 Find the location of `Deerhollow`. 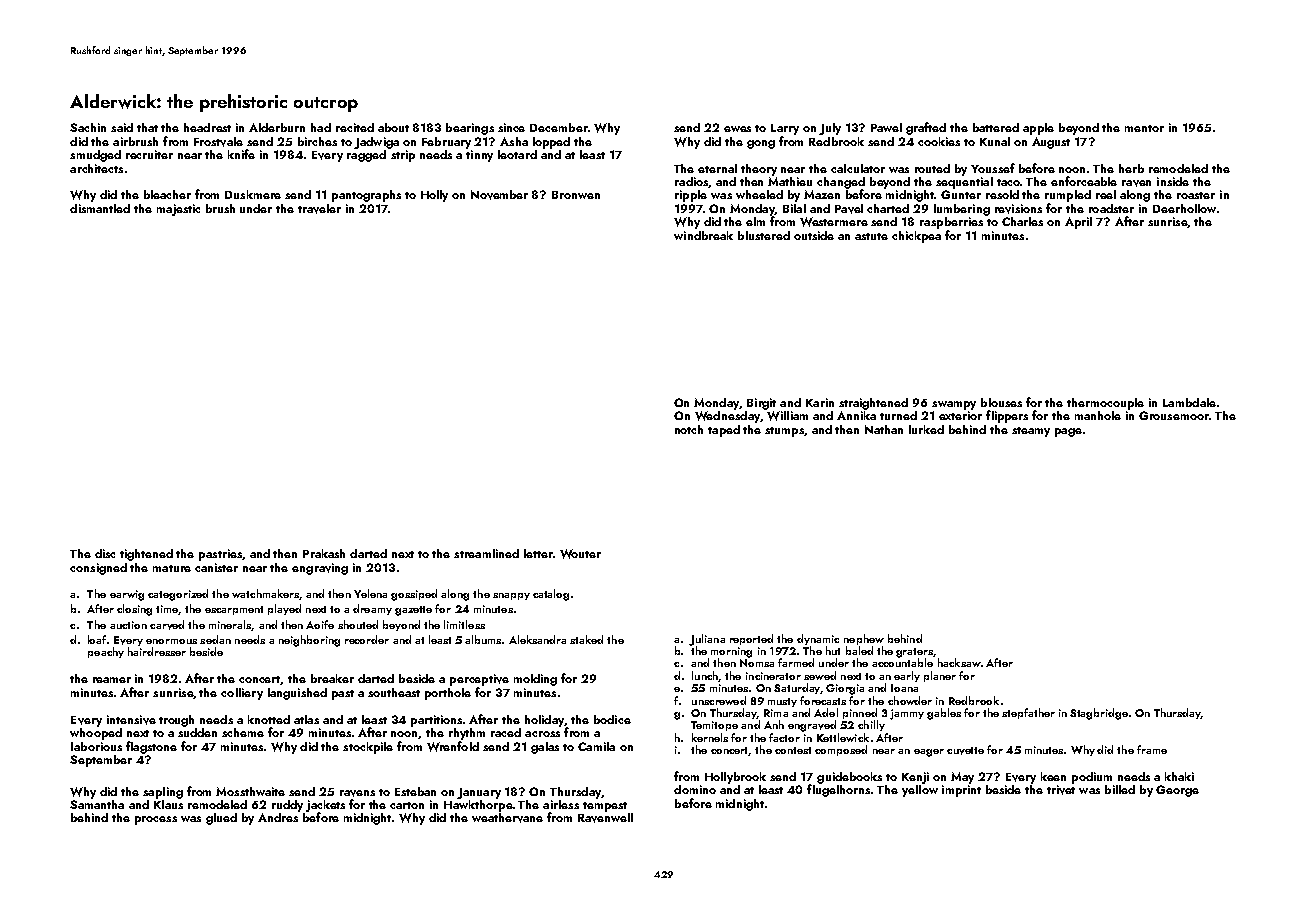

Deerhollow is located at coordinates (1184, 208).
